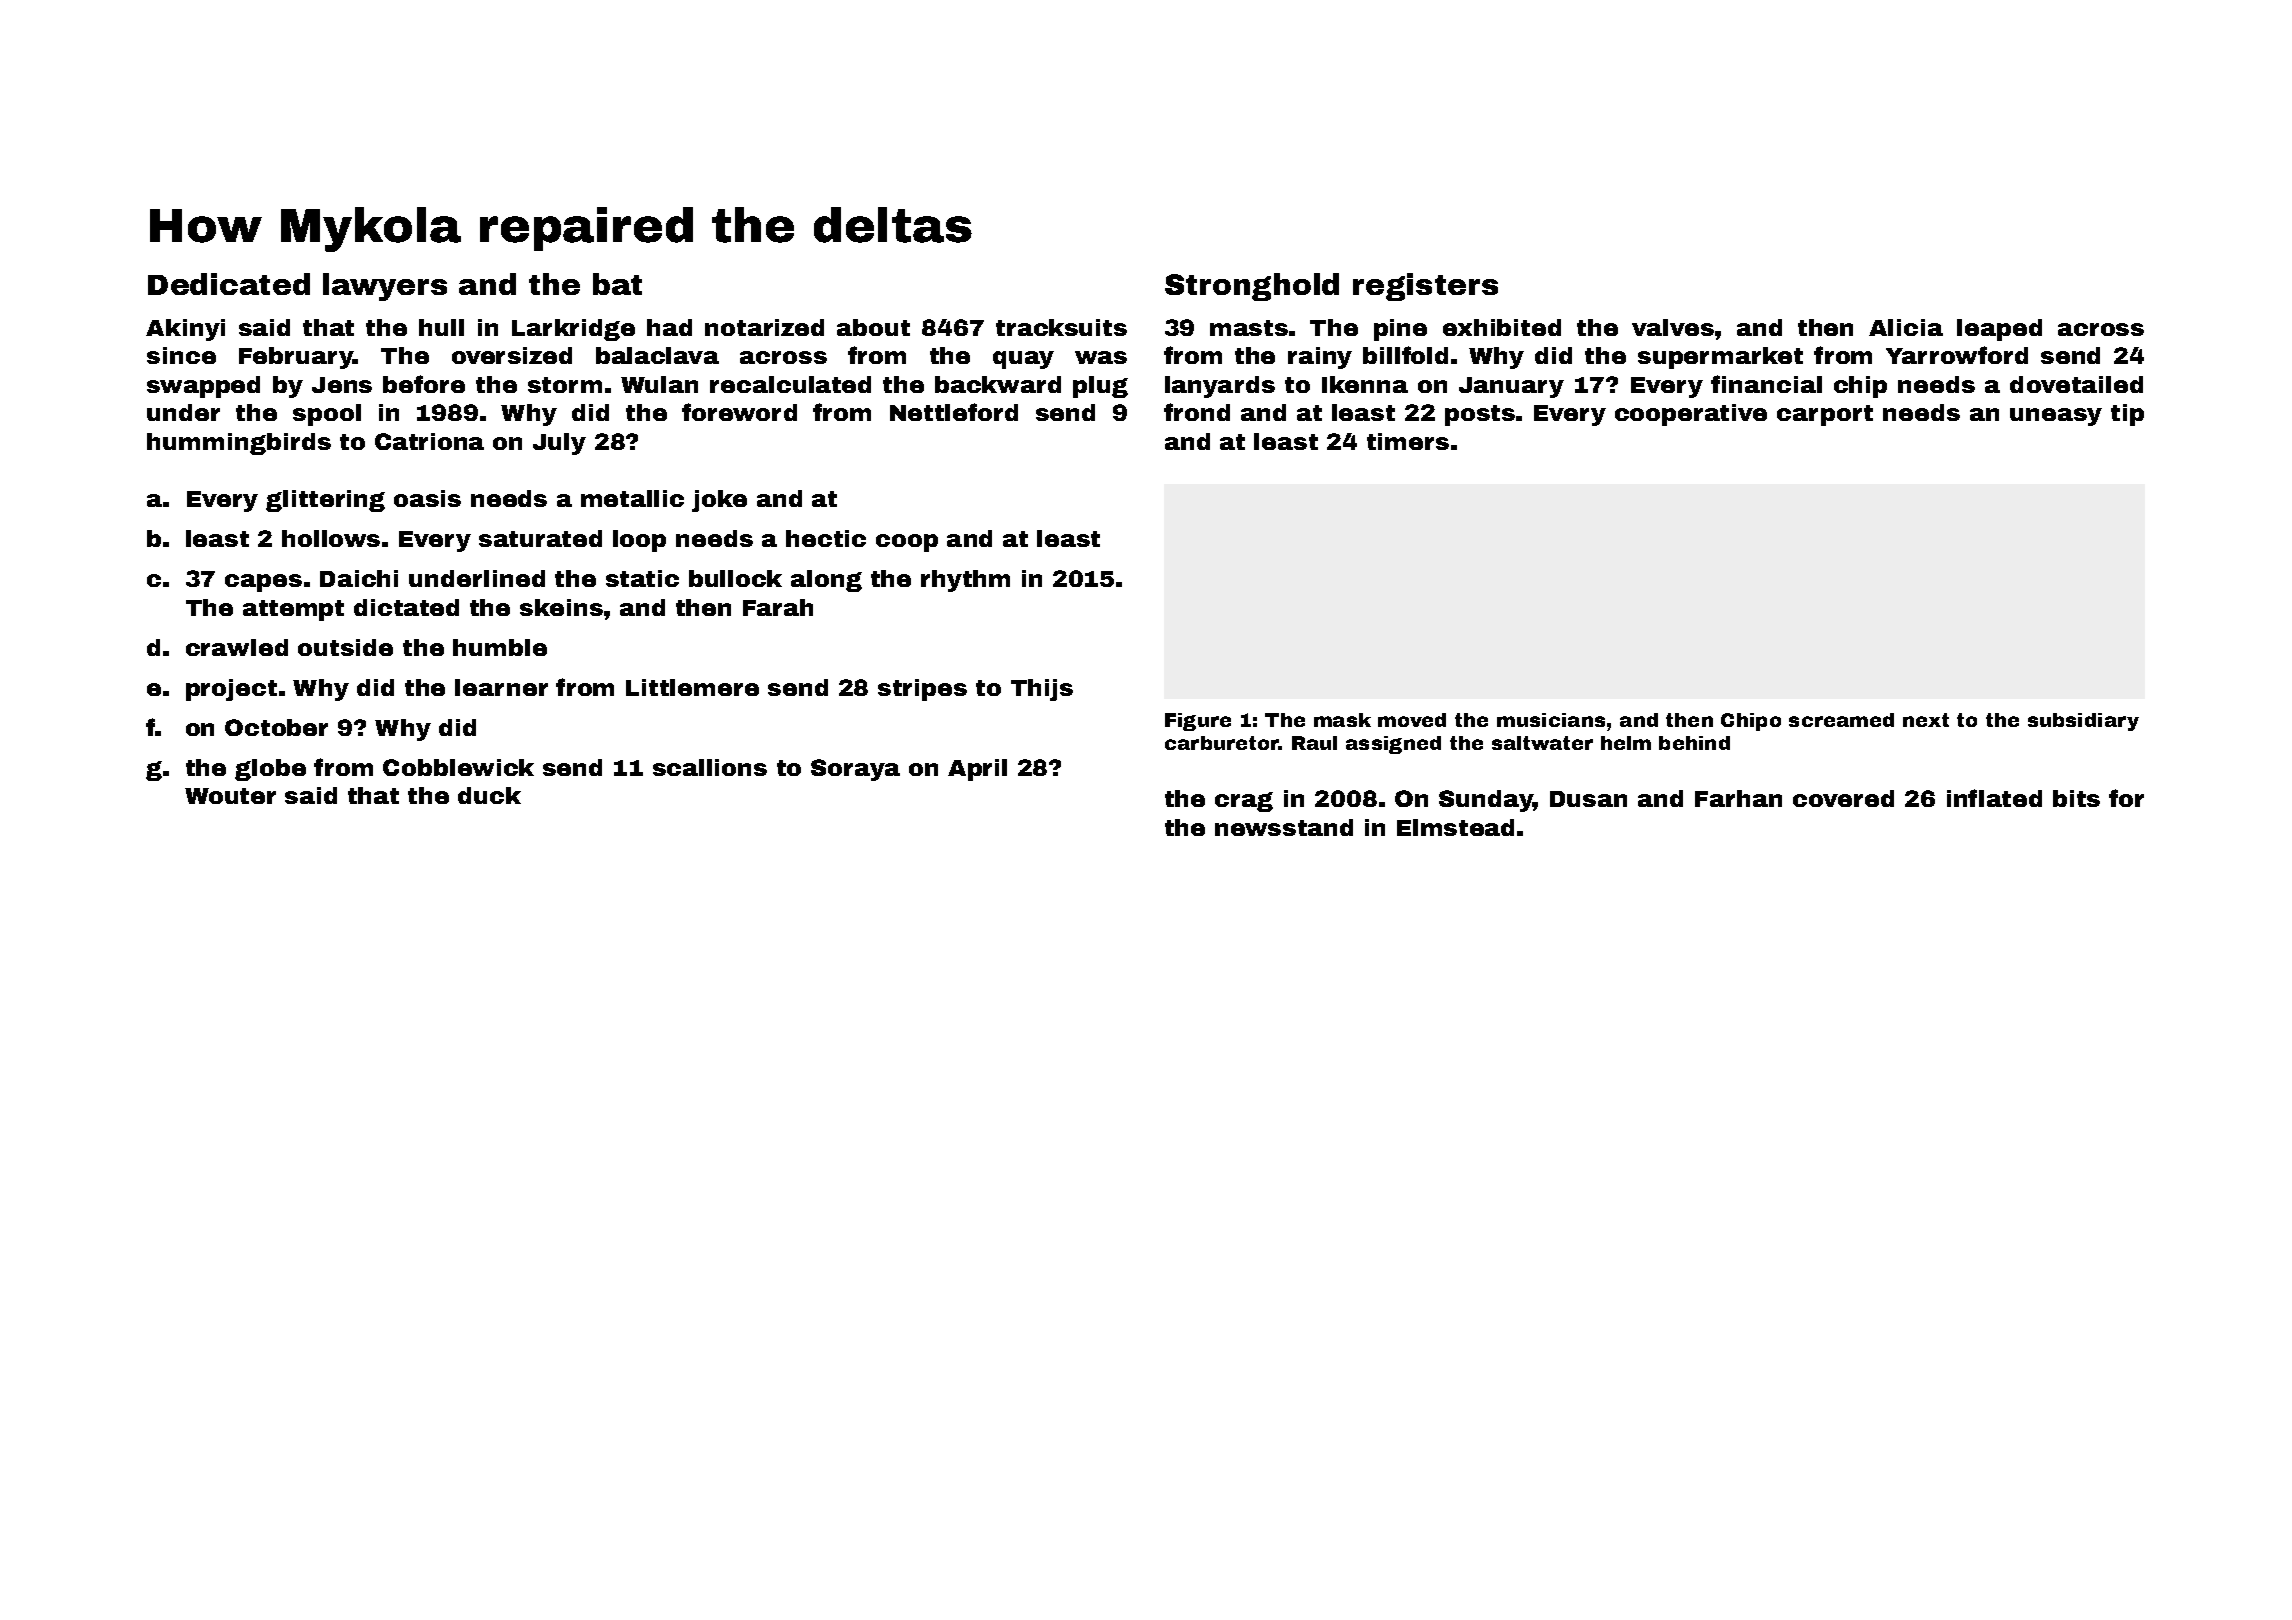 The image size is (2292, 1620). Describe the element at coordinates (559, 444) in the image. I see `July` at that location.
